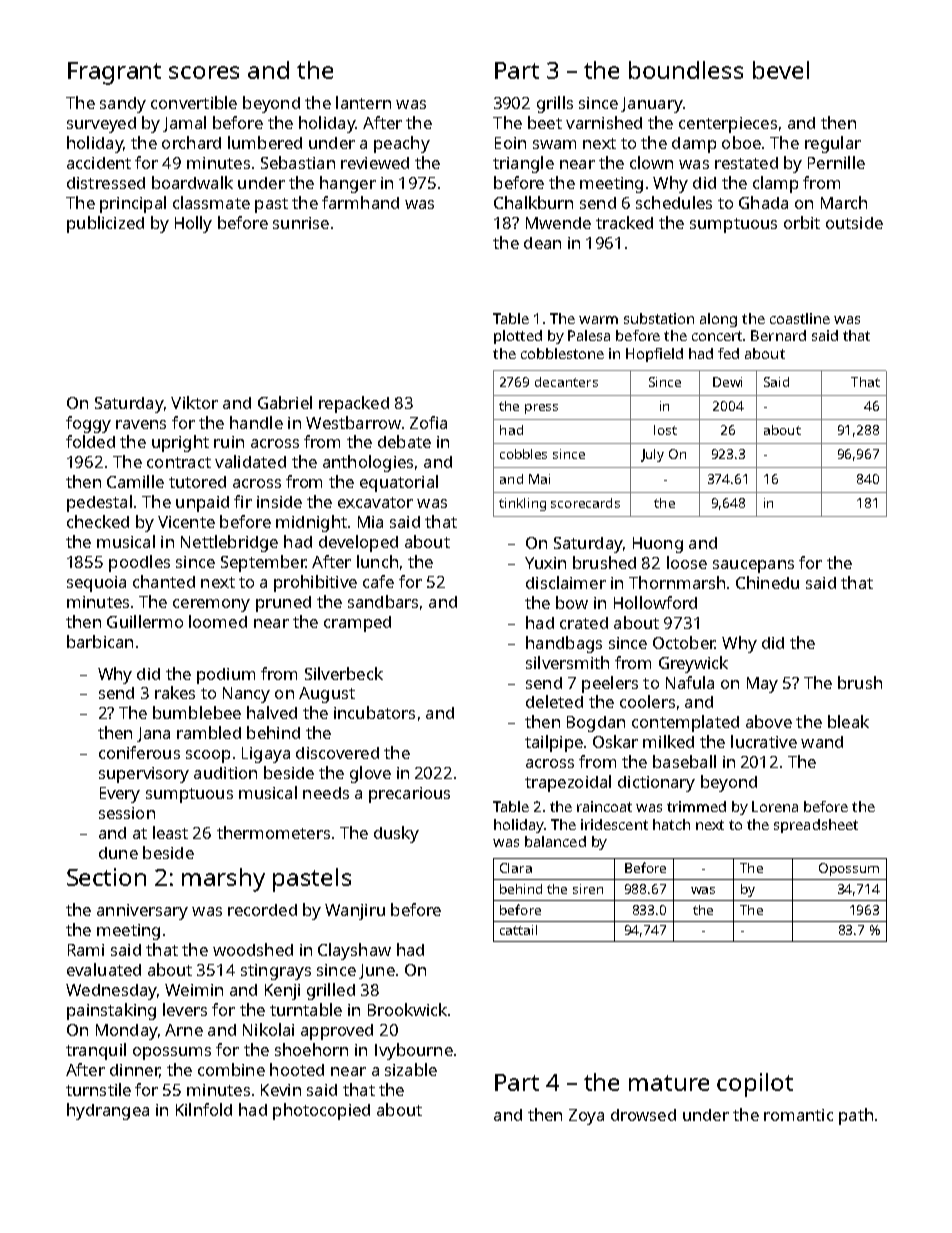 The width and height of the document is (952, 1233). Describe the element at coordinates (266, 755) in the document. I see `Ligaya` at that location.
